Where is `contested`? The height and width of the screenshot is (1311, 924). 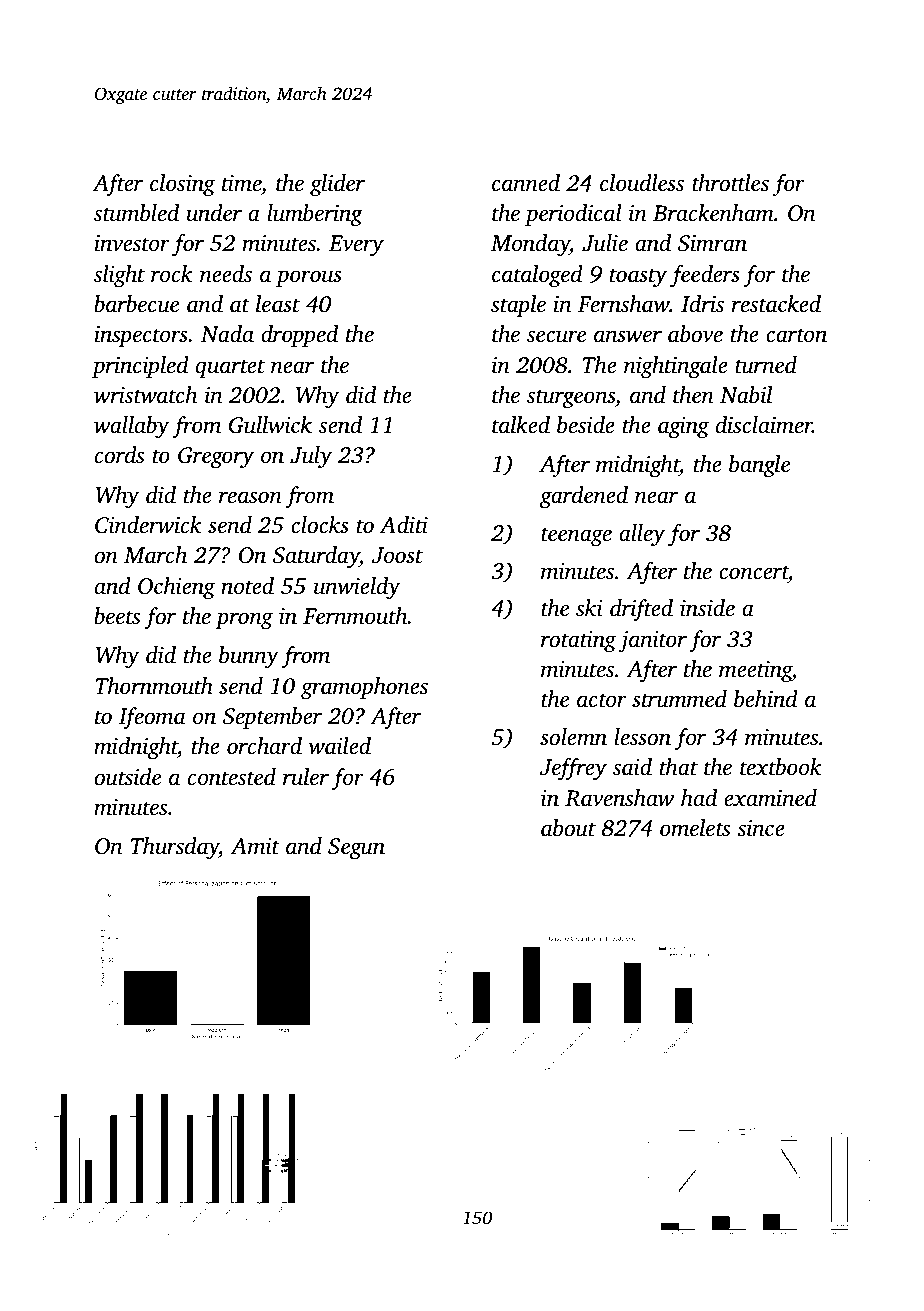
contested is located at coordinates (232, 777).
